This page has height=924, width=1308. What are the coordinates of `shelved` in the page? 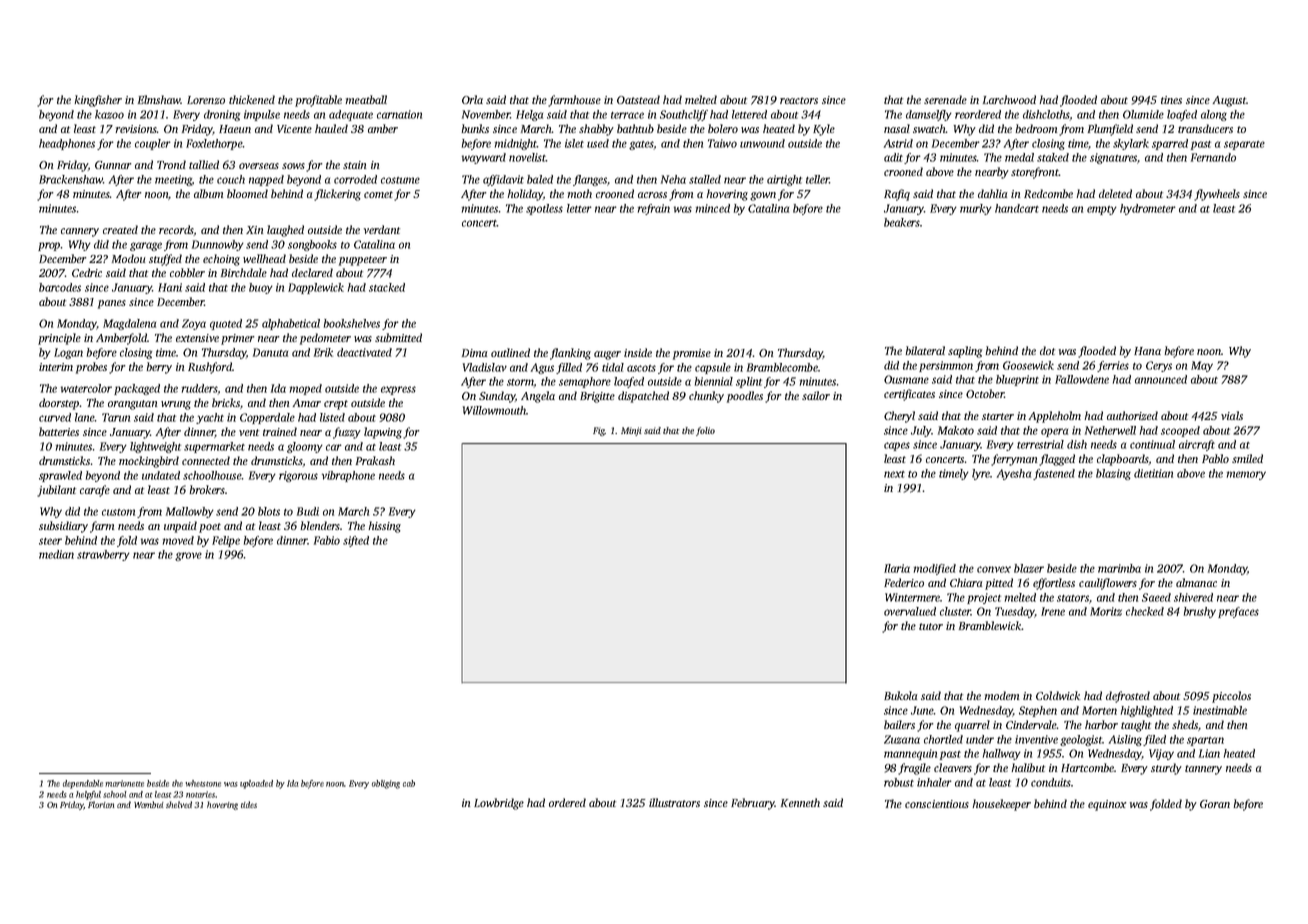 It's located at (179, 804).
